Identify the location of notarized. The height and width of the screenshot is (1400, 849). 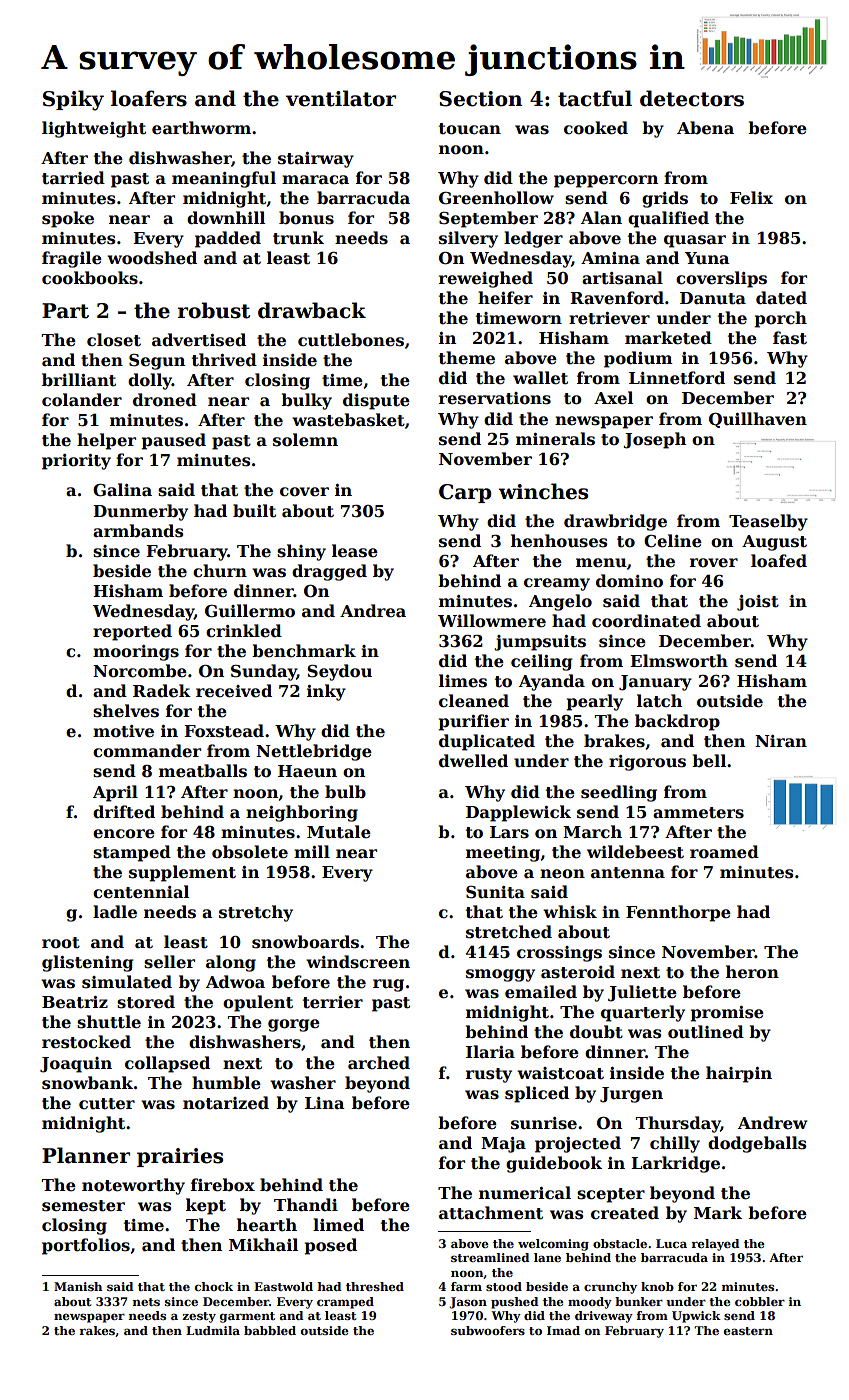
(226, 1103).
